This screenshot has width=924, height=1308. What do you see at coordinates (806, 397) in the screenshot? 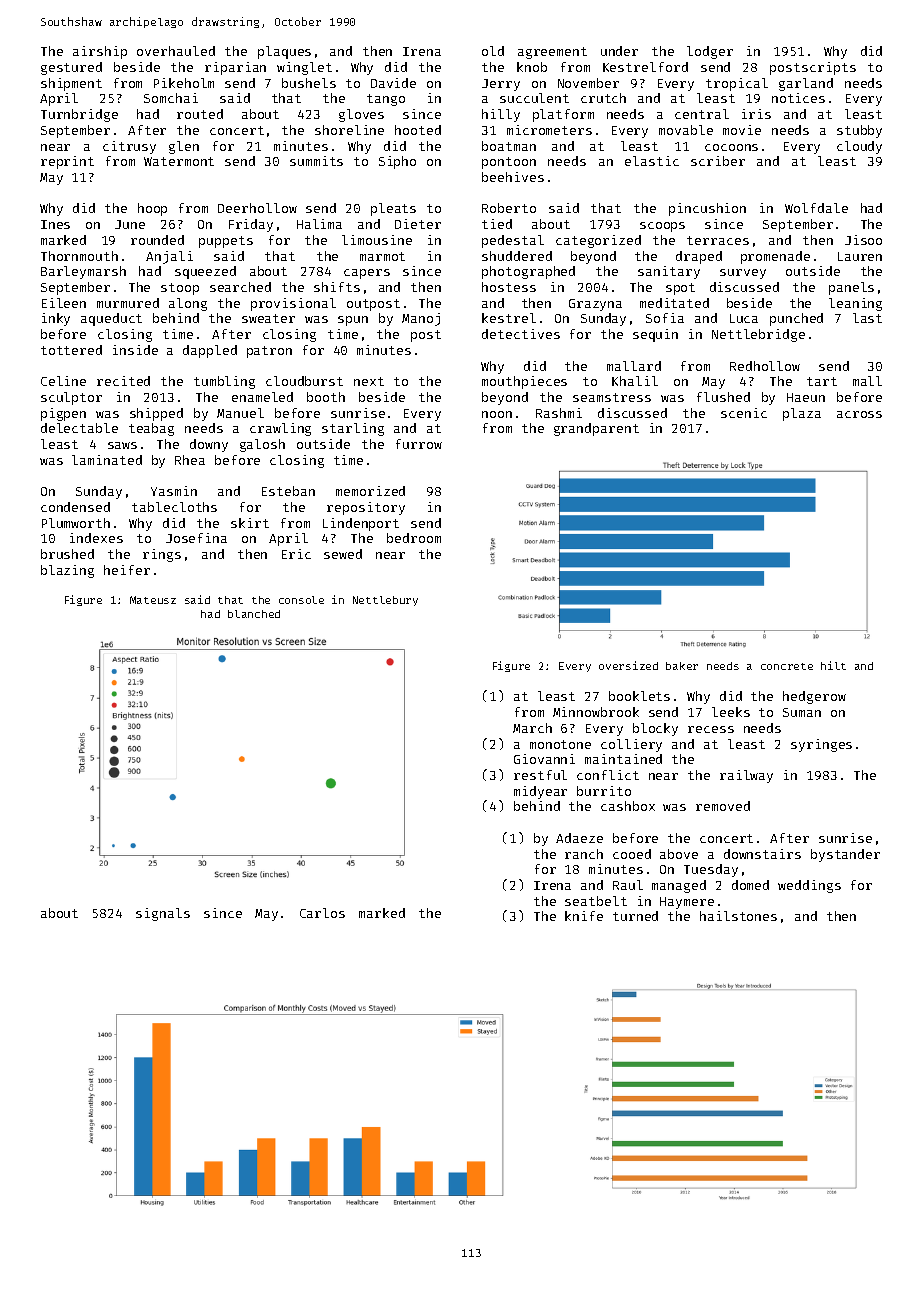
I see `Haeun` at bounding box center [806, 397].
